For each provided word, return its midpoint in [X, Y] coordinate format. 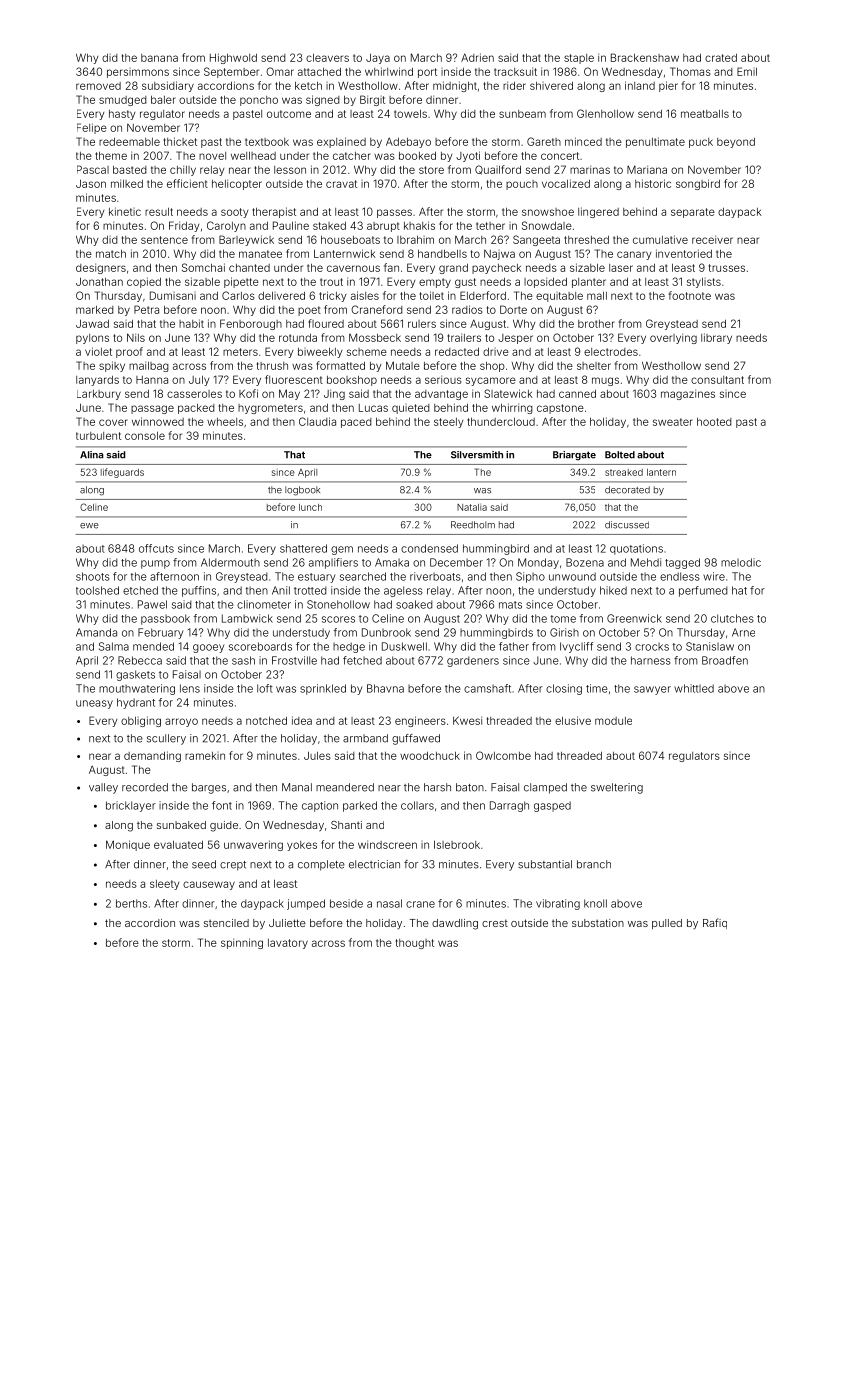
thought [415, 944]
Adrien [477, 57]
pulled [667, 924]
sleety [164, 885]
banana [159, 58]
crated [721, 58]
